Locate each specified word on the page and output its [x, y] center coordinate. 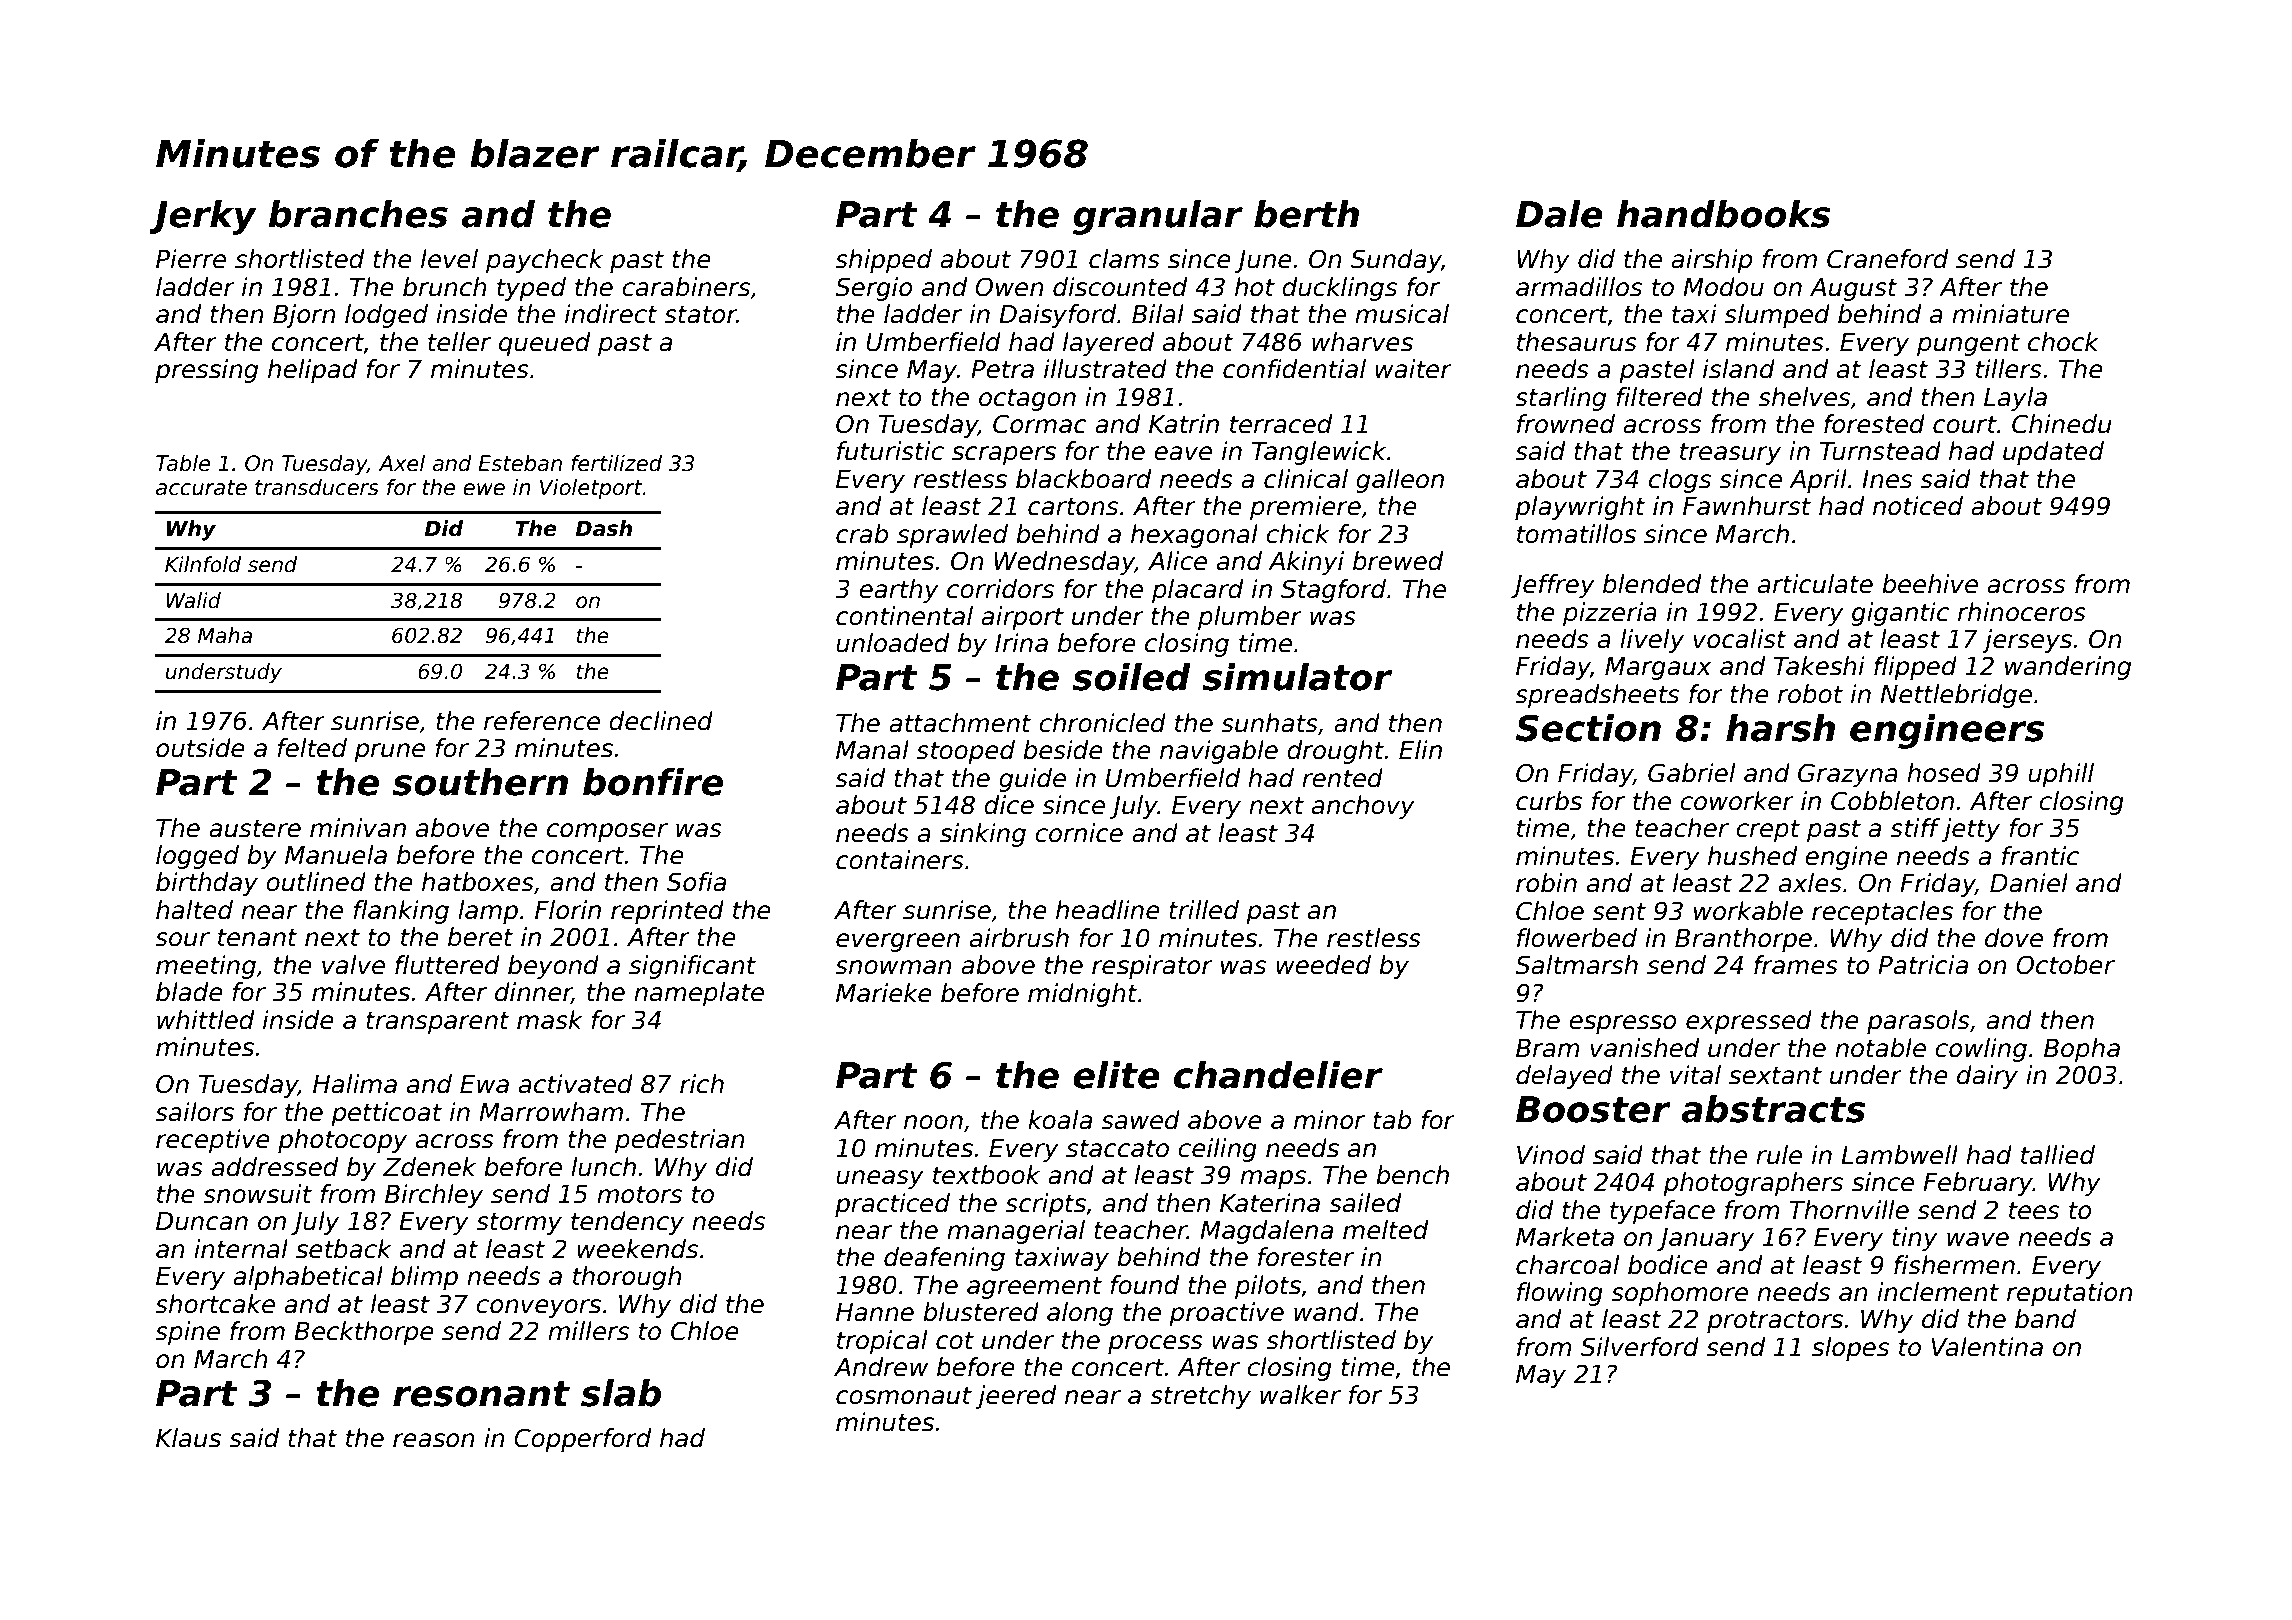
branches [358, 214]
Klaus [188, 1438]
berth [1306, 214]
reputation [2070, 1294]
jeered [1016, 1397]
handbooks [1724, 214]
